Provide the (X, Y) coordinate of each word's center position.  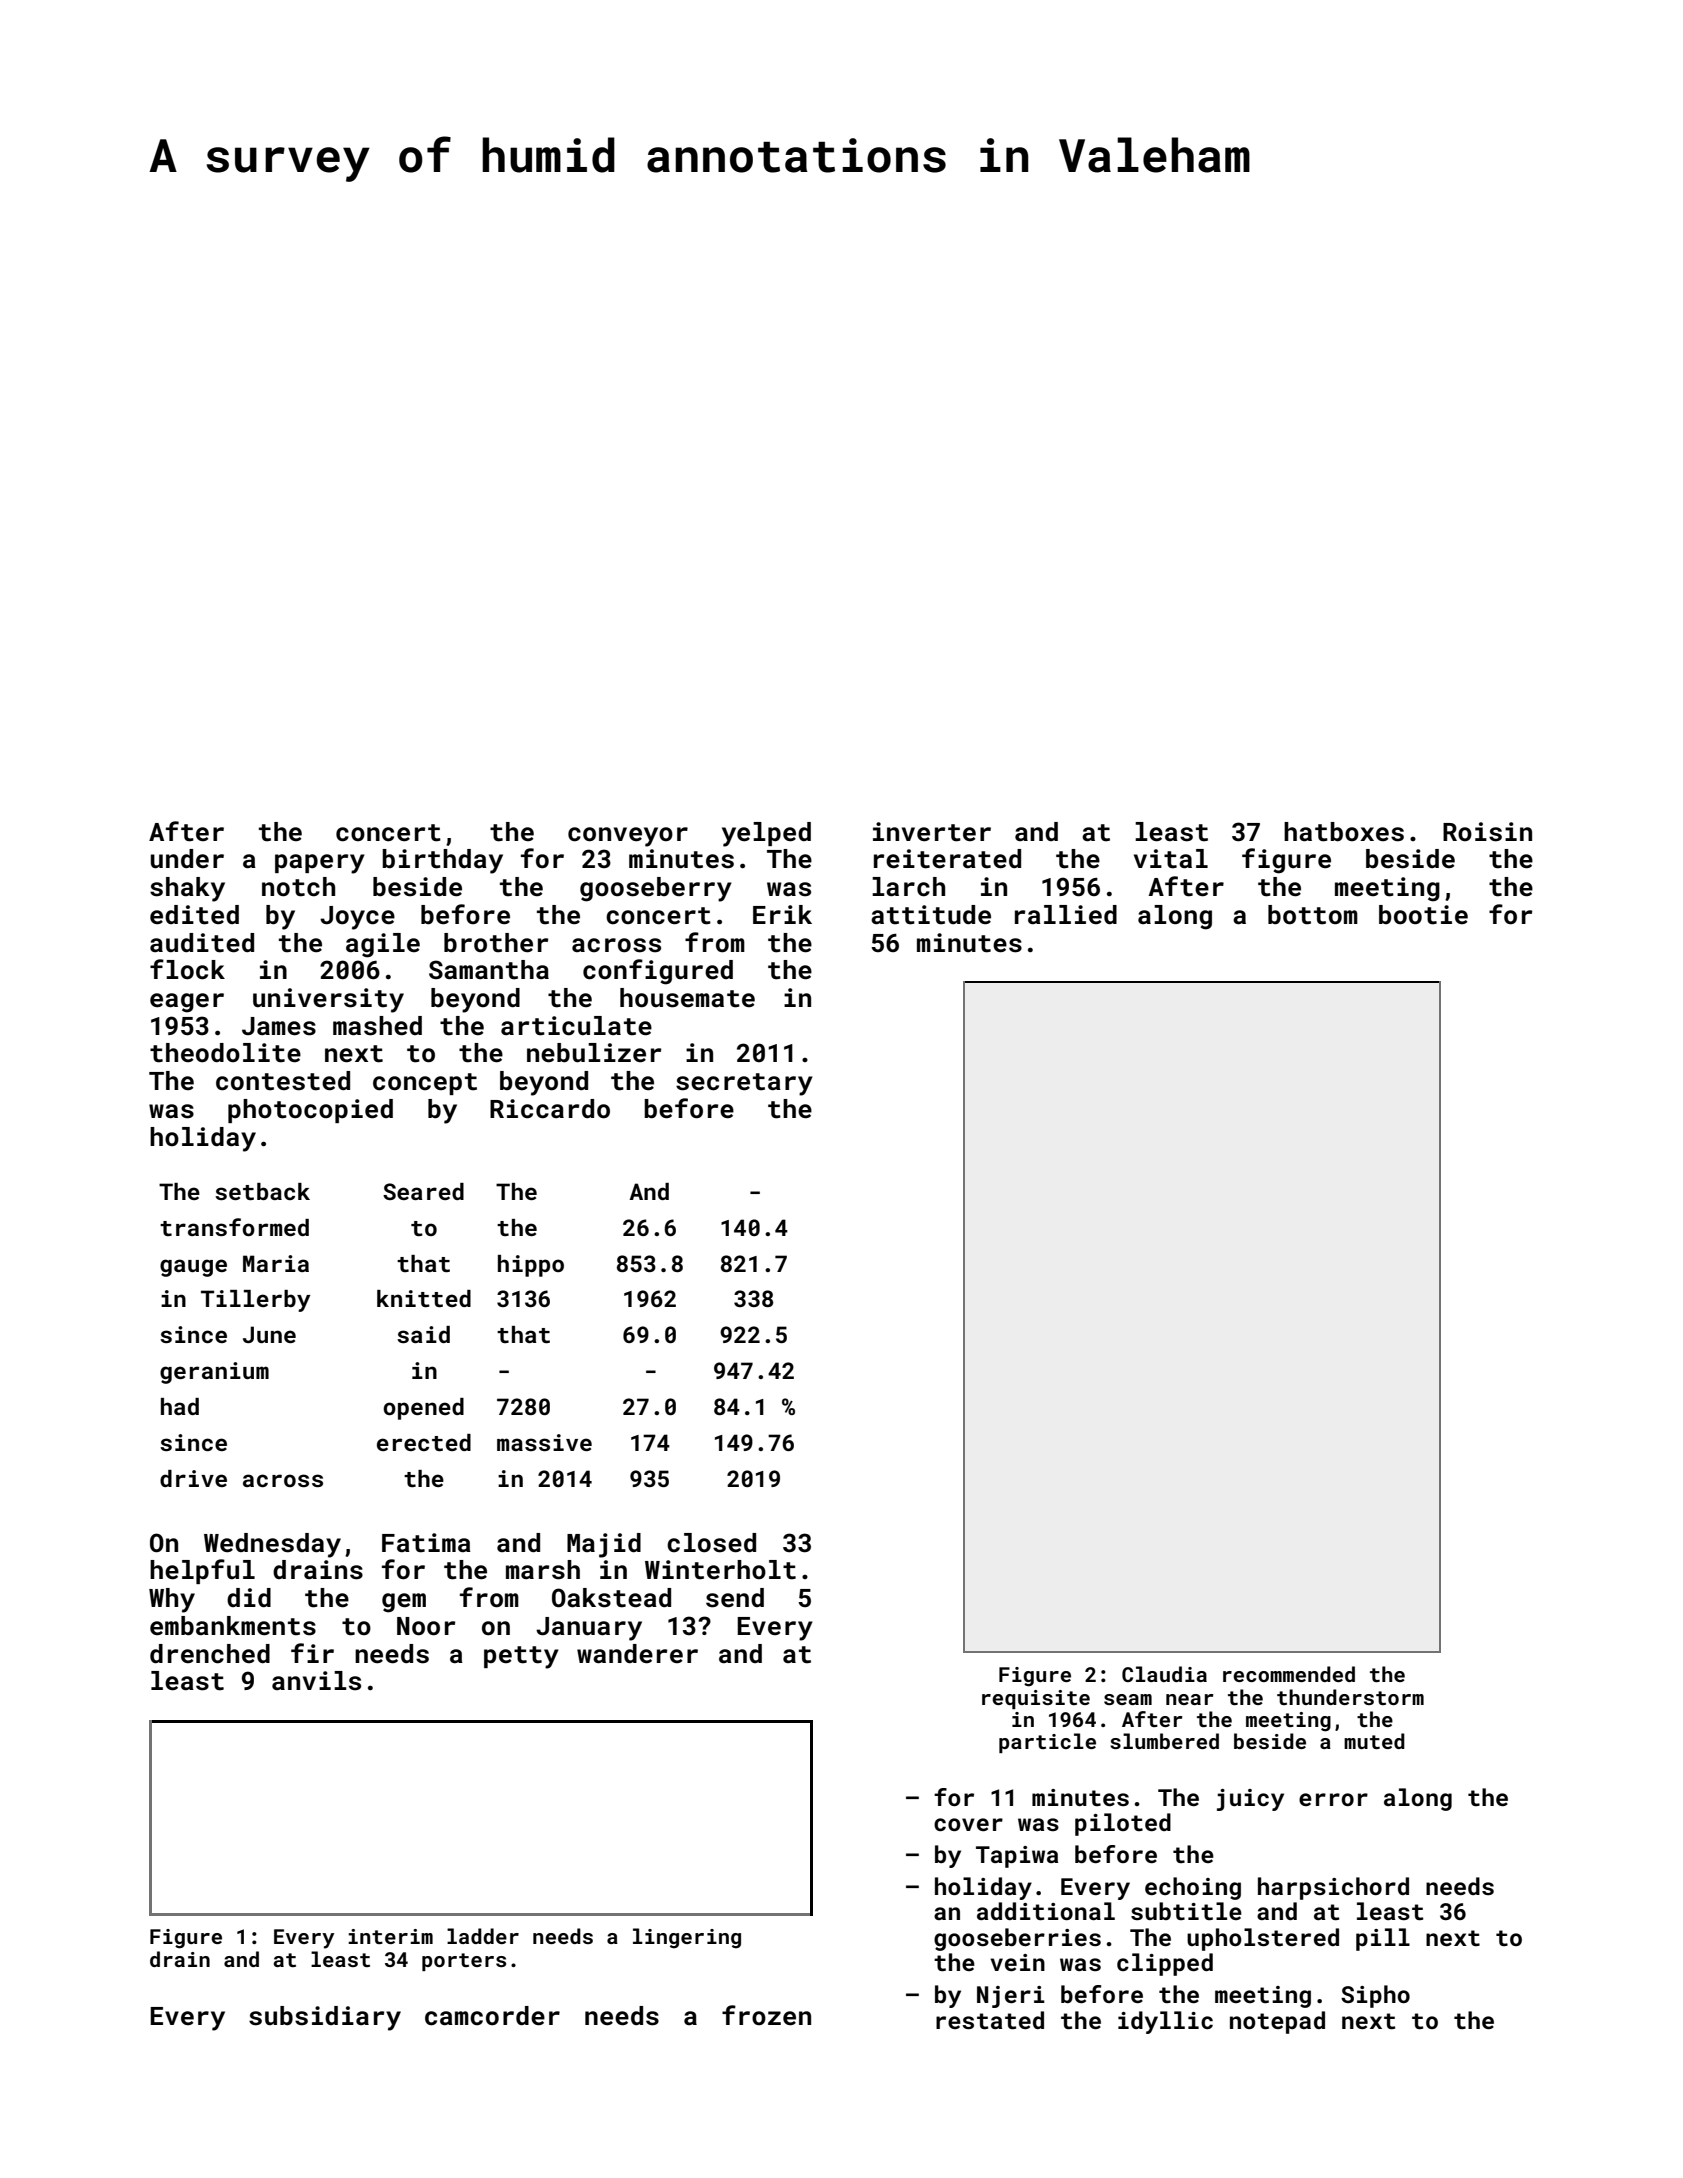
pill (1383, 1939)
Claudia (1164, 1674)
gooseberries (1017, 1939)
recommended (1289, 1674)
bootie (1423, 915)
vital (1171, 859)
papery (320, 864)
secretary (744, 1084)
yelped (766, 834)
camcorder (492, 2016)
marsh (543, 1570)
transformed (234, 1227)
